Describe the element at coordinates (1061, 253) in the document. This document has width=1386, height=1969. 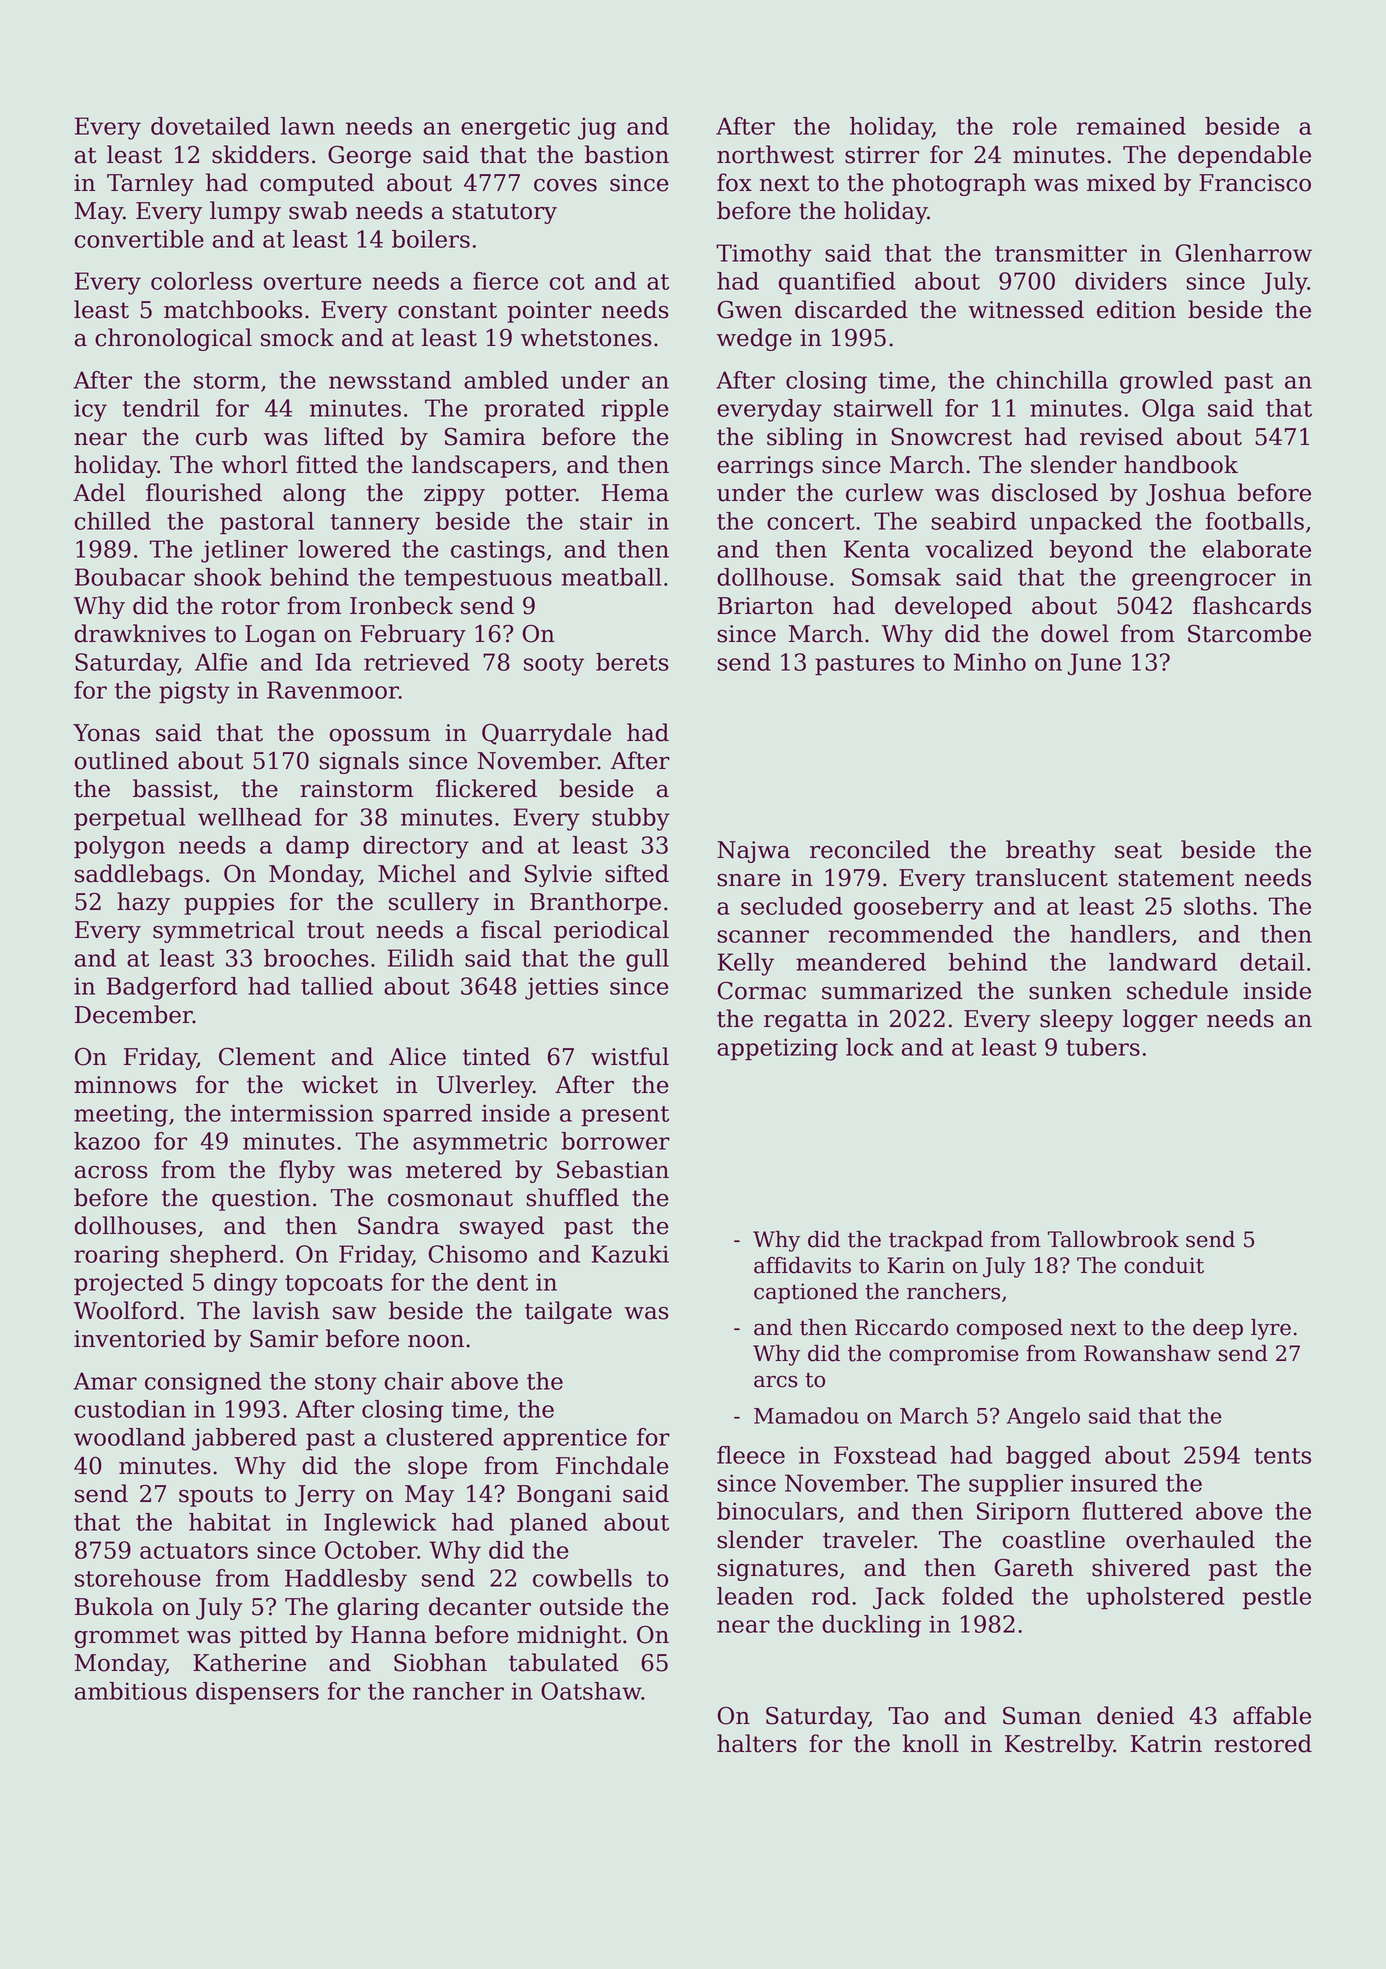
I see `transmitter` at that location.
